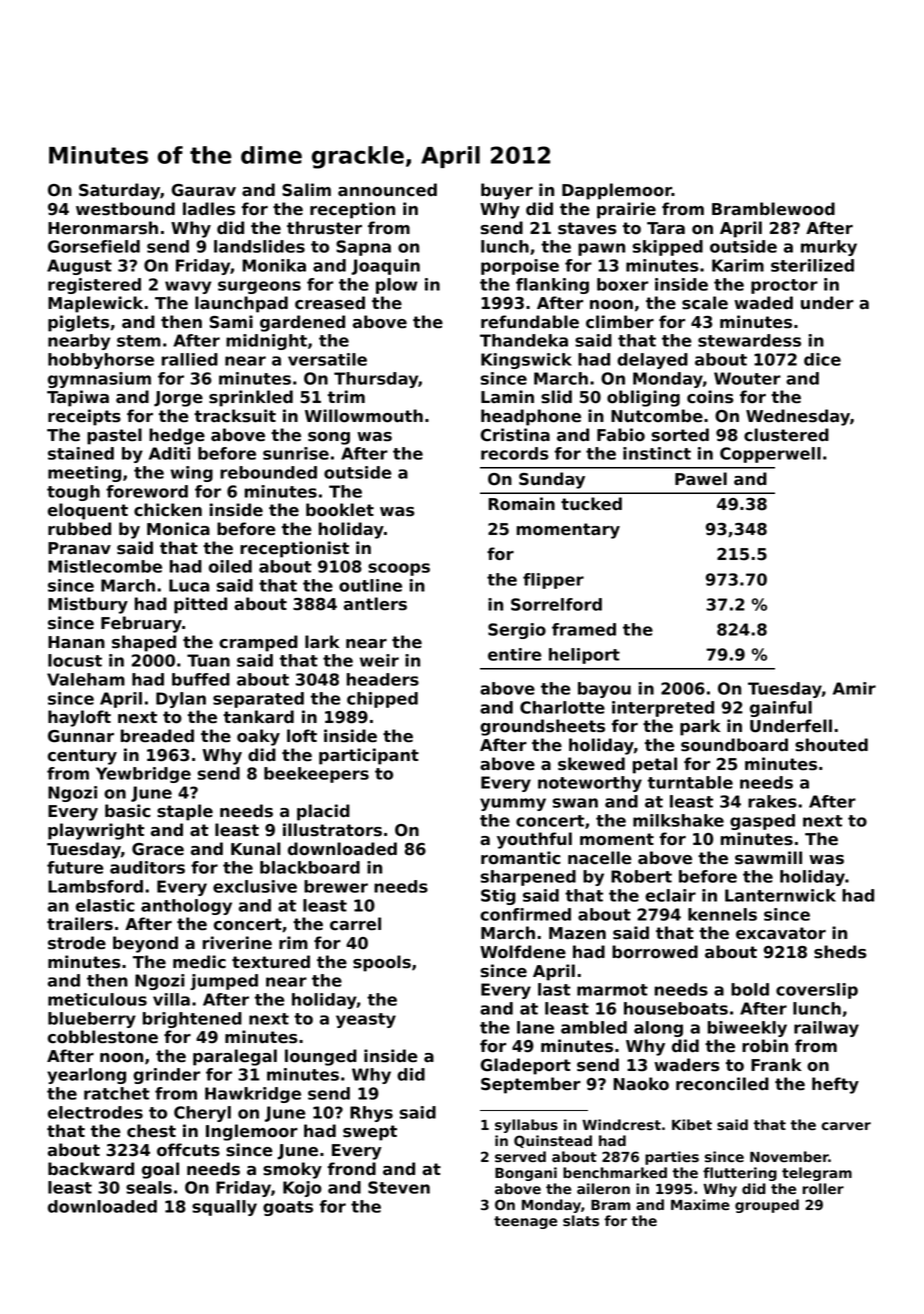 Image resolution: width=924 pixels, height=1314 pixels. What do you see at coordinates (200, 605) in the screenshot?
I see `pitted` at bounding box center [200, 605].
